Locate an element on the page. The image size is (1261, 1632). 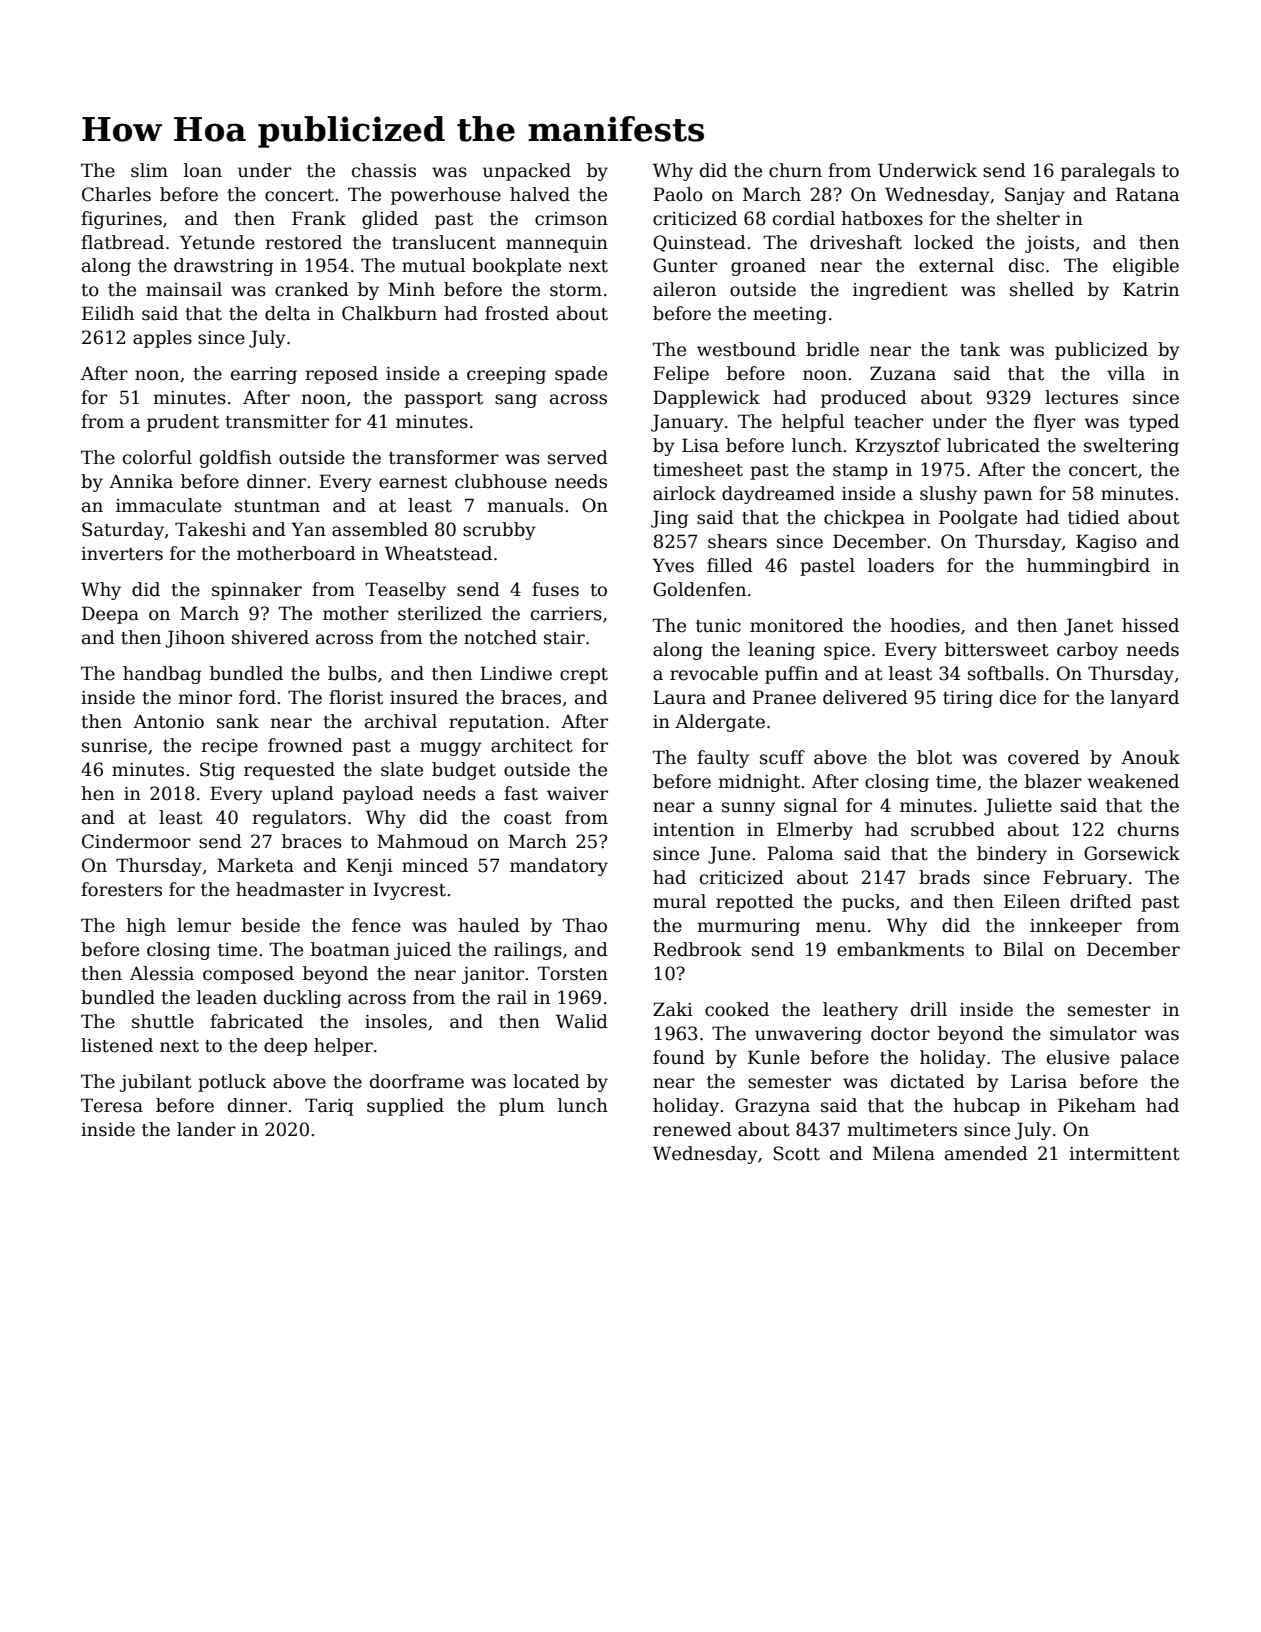
Teresa is located at coordinates (112, 1105).
